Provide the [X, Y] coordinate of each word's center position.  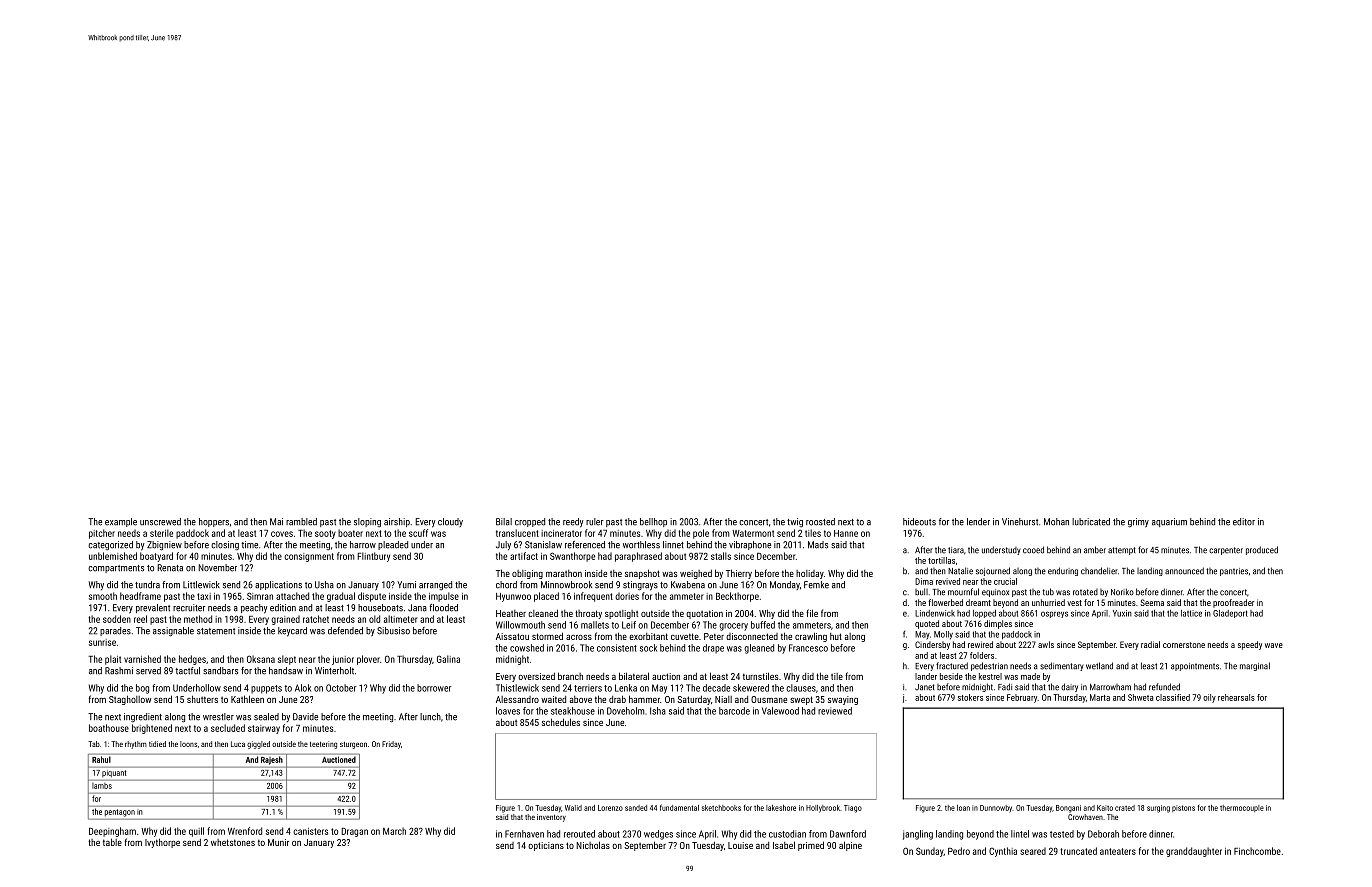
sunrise [102, 642]
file [812, 613]
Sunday [930, 852]
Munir [278, 842]
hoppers [214, 522]
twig [795, 522]
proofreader [1233, 603]
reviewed [835, 711]
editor [1244, 522]
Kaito [1105, 808]
